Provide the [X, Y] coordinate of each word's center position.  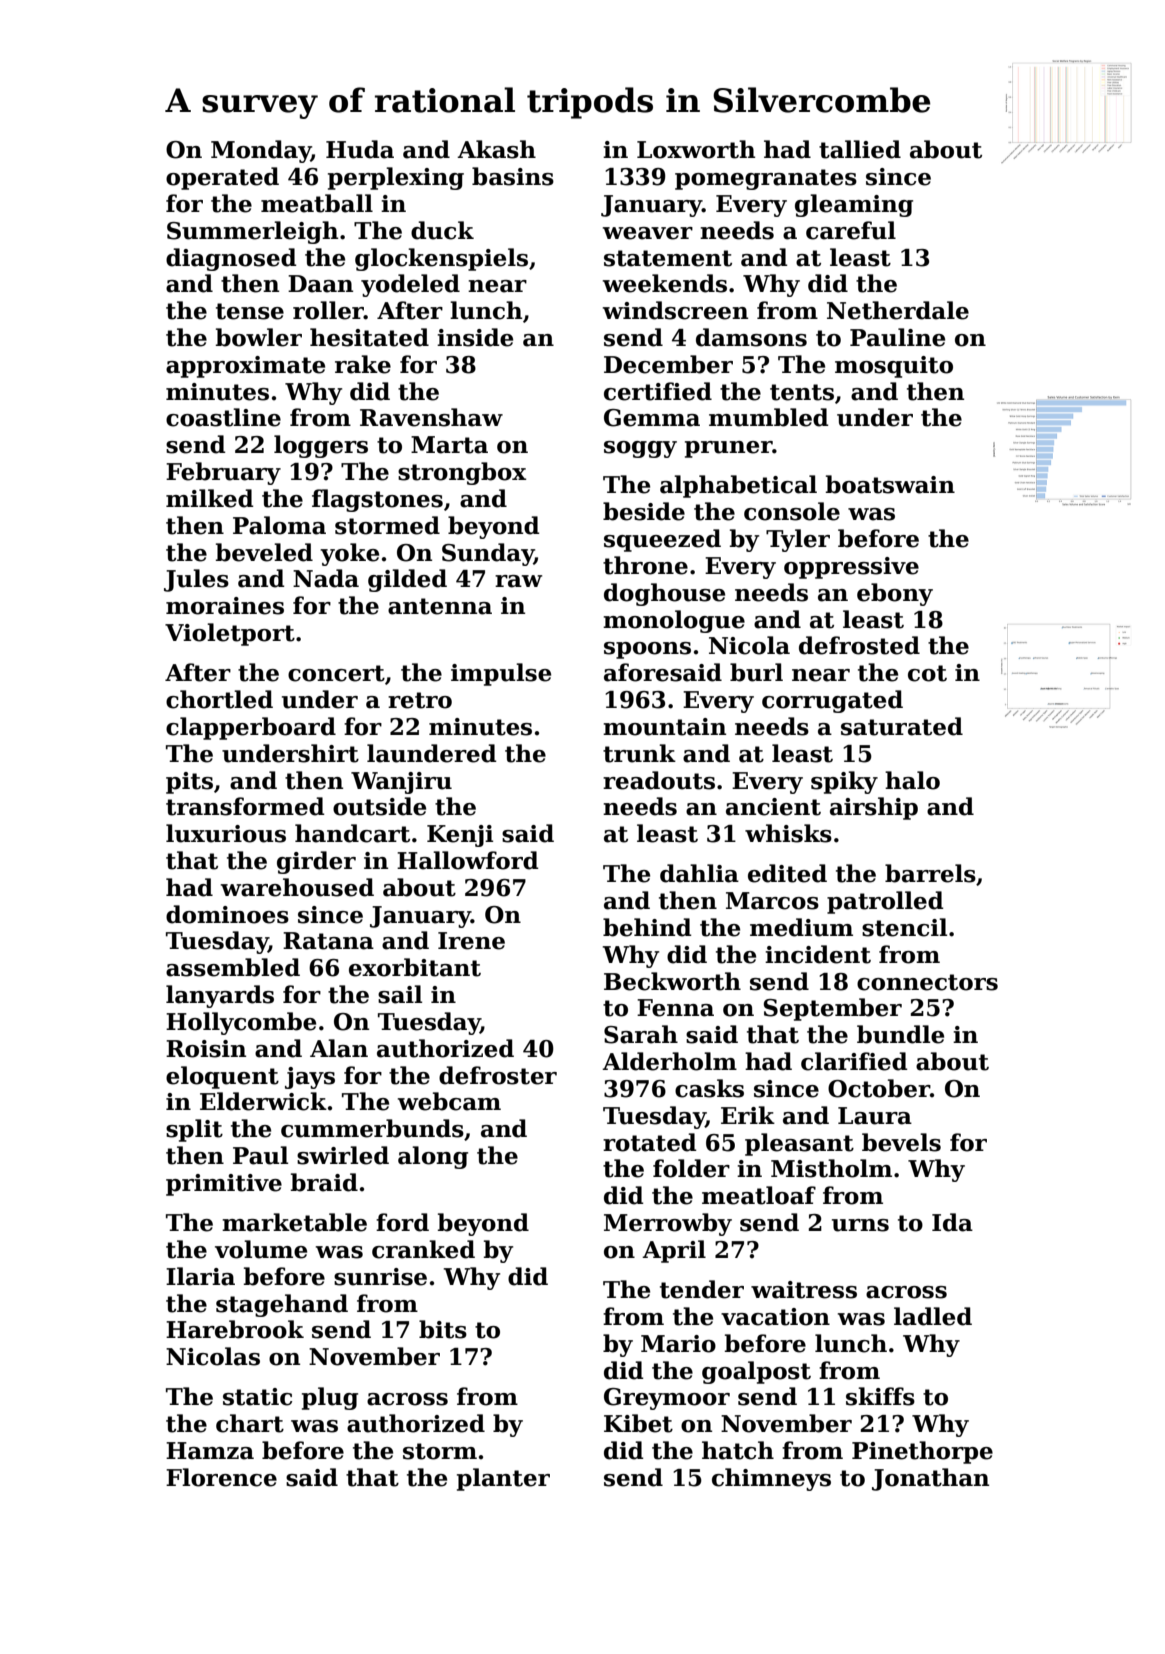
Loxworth [696, 149]
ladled [933, 1316]
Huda [360, 149]
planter [503, 1479]
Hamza [210, 1451]
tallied [860, 149]
